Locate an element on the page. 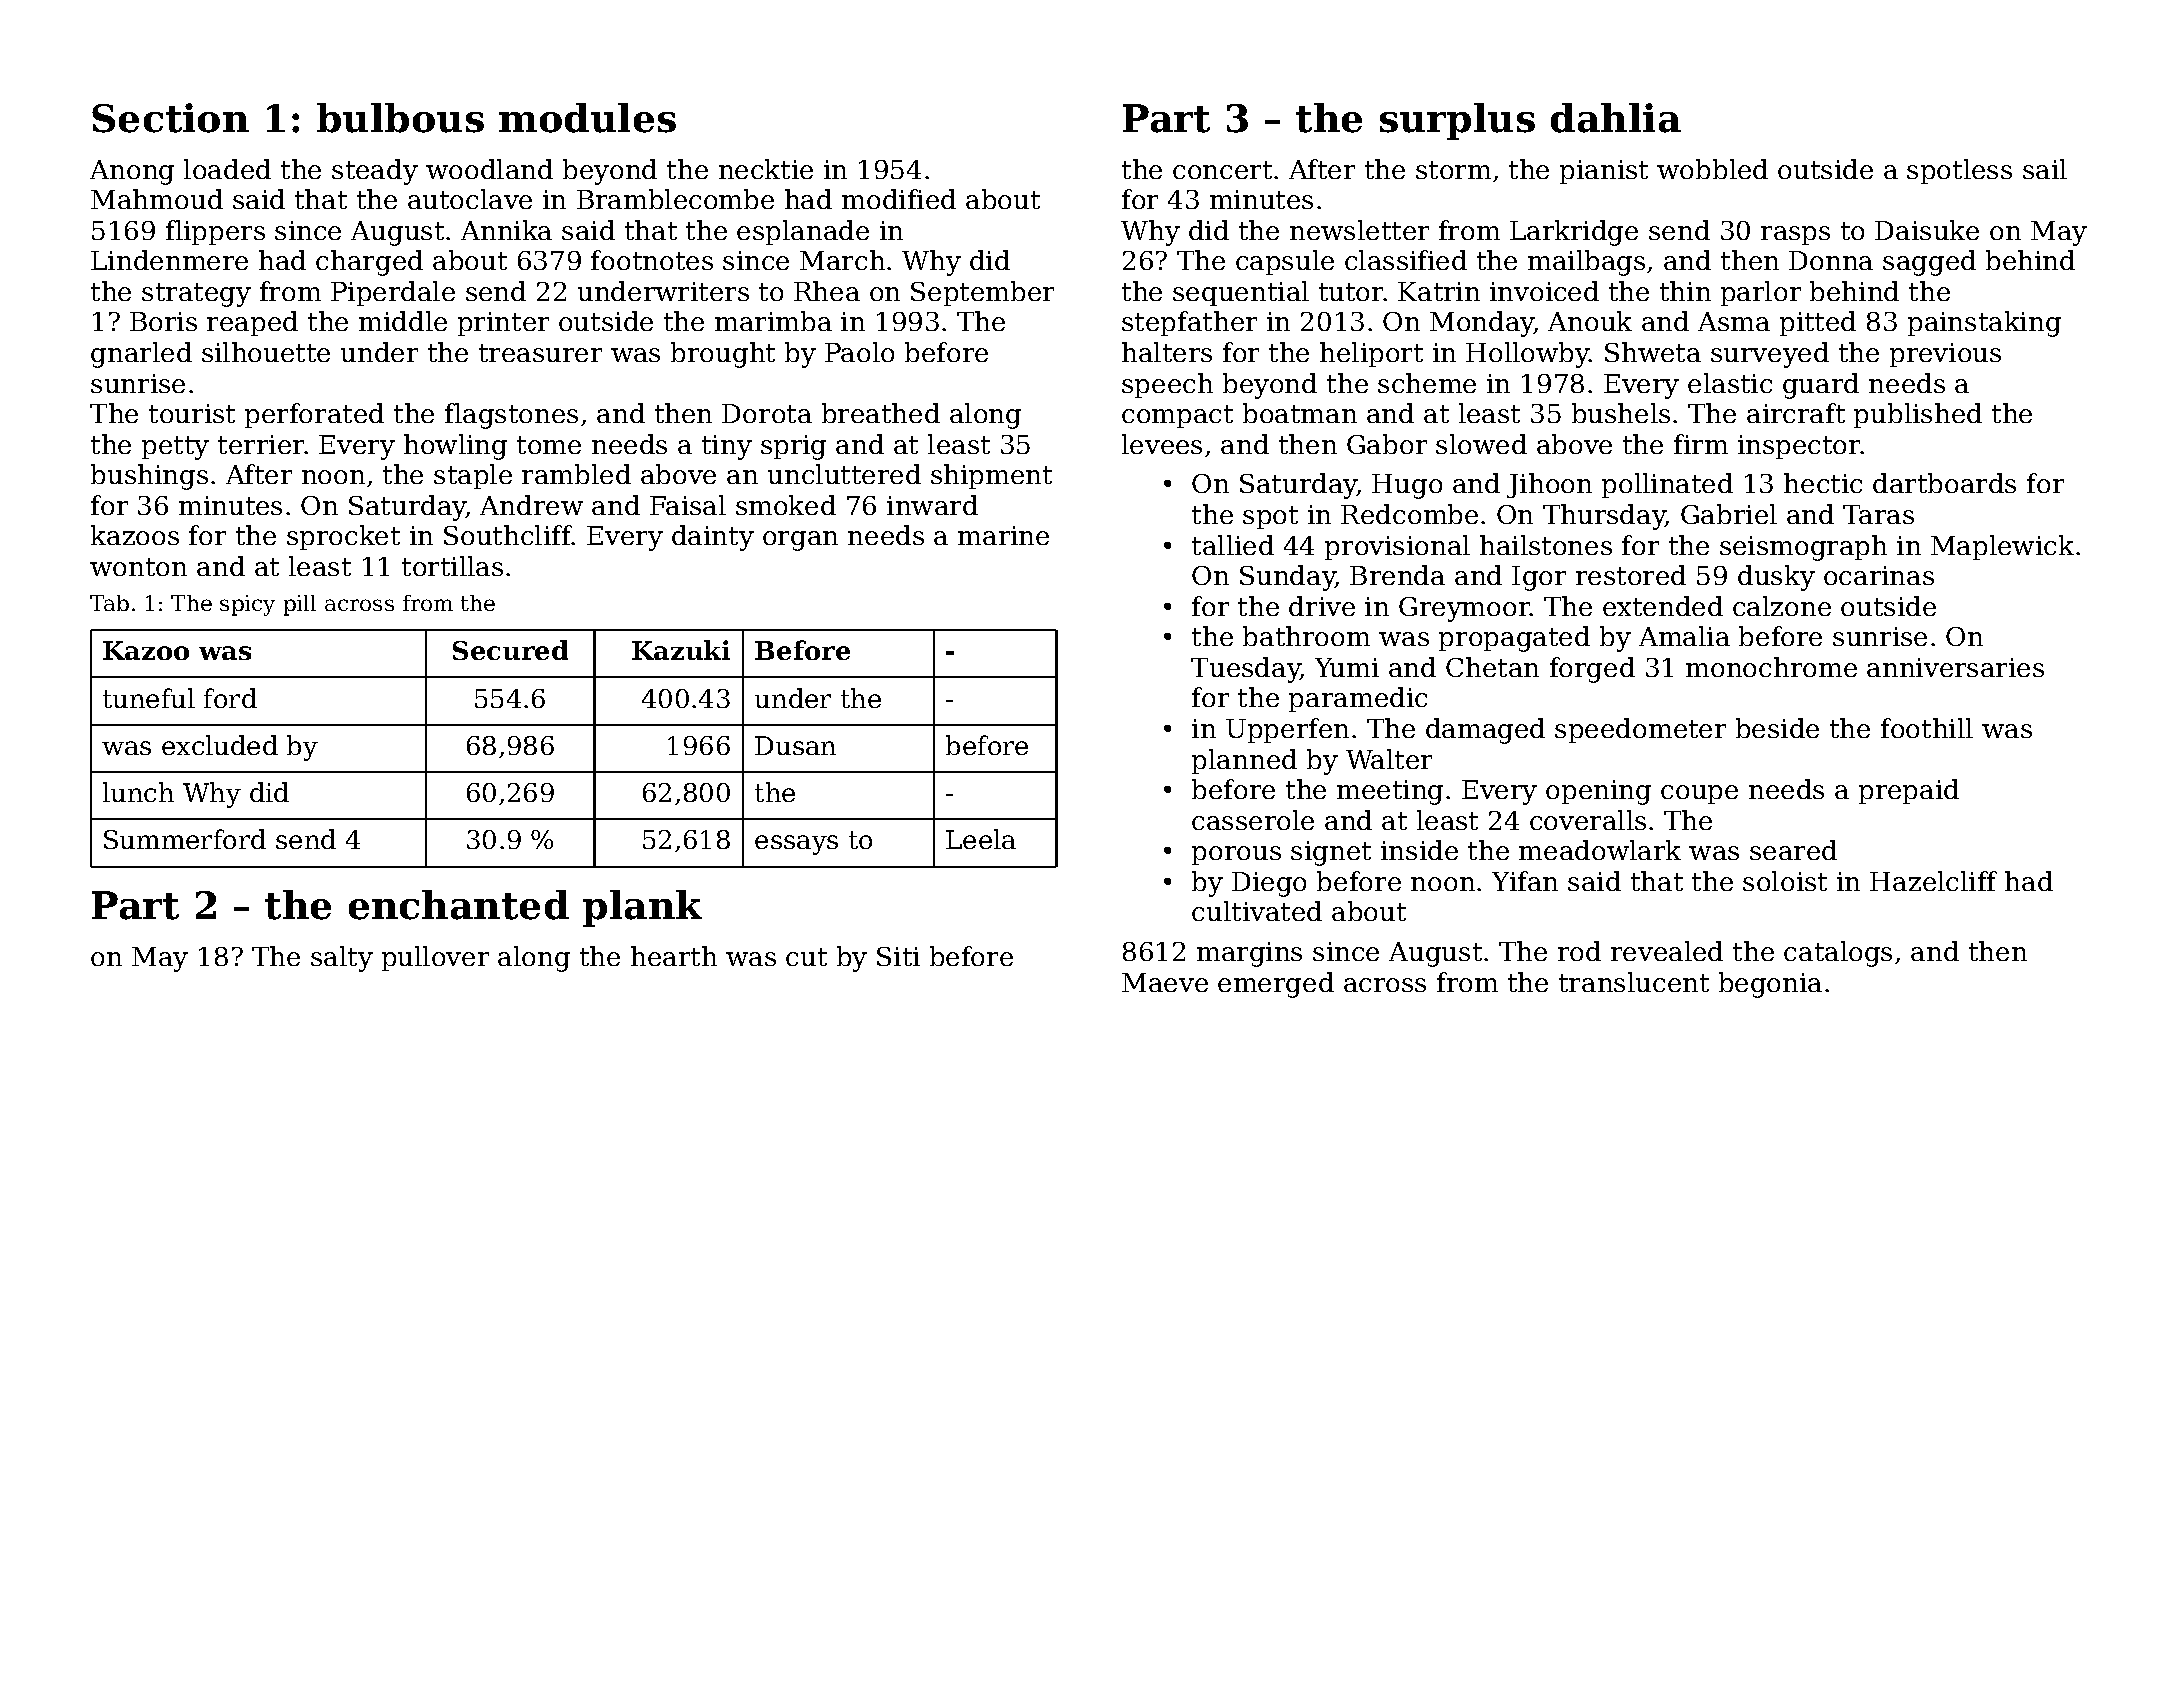  margins is located at coordinates (1249, 954).
